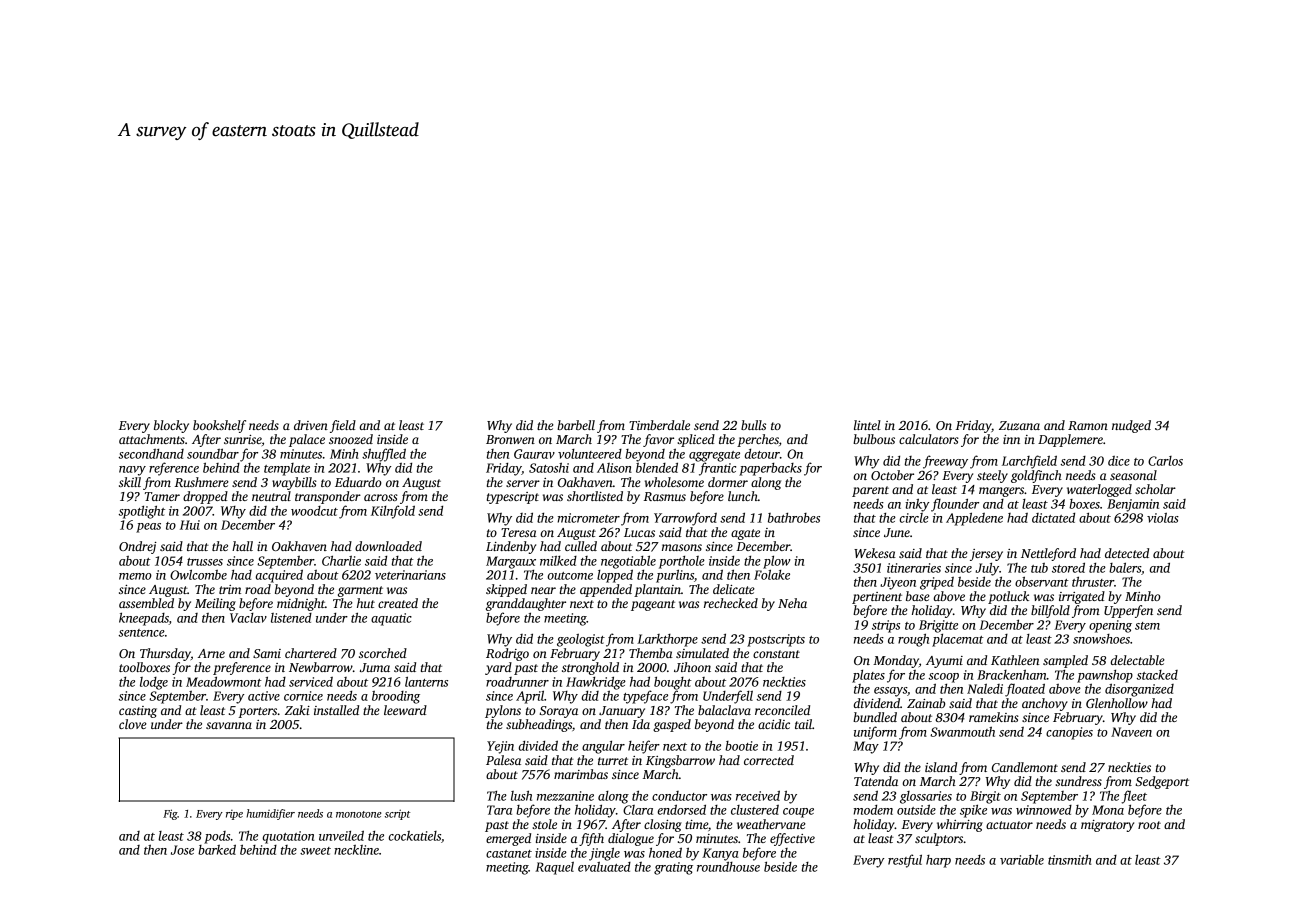  What do you see at coordinates (138, 547) in the screenshot?
I see `Ondrej` at bounding box center [138, 547].
